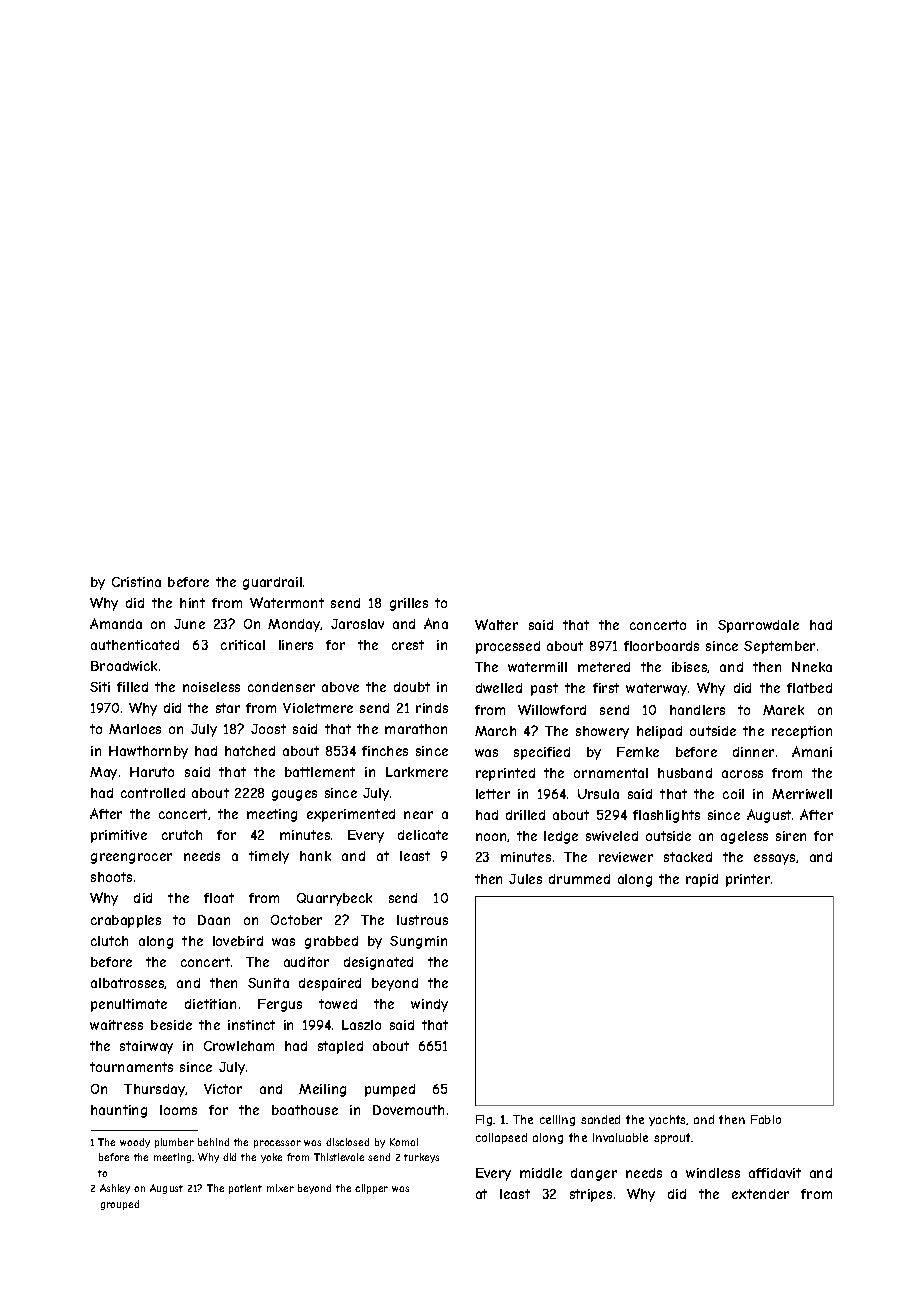  What do you see at coordinates (315, 856) in the screenshot?
I see `hank` at bounding box center [315, 856].
